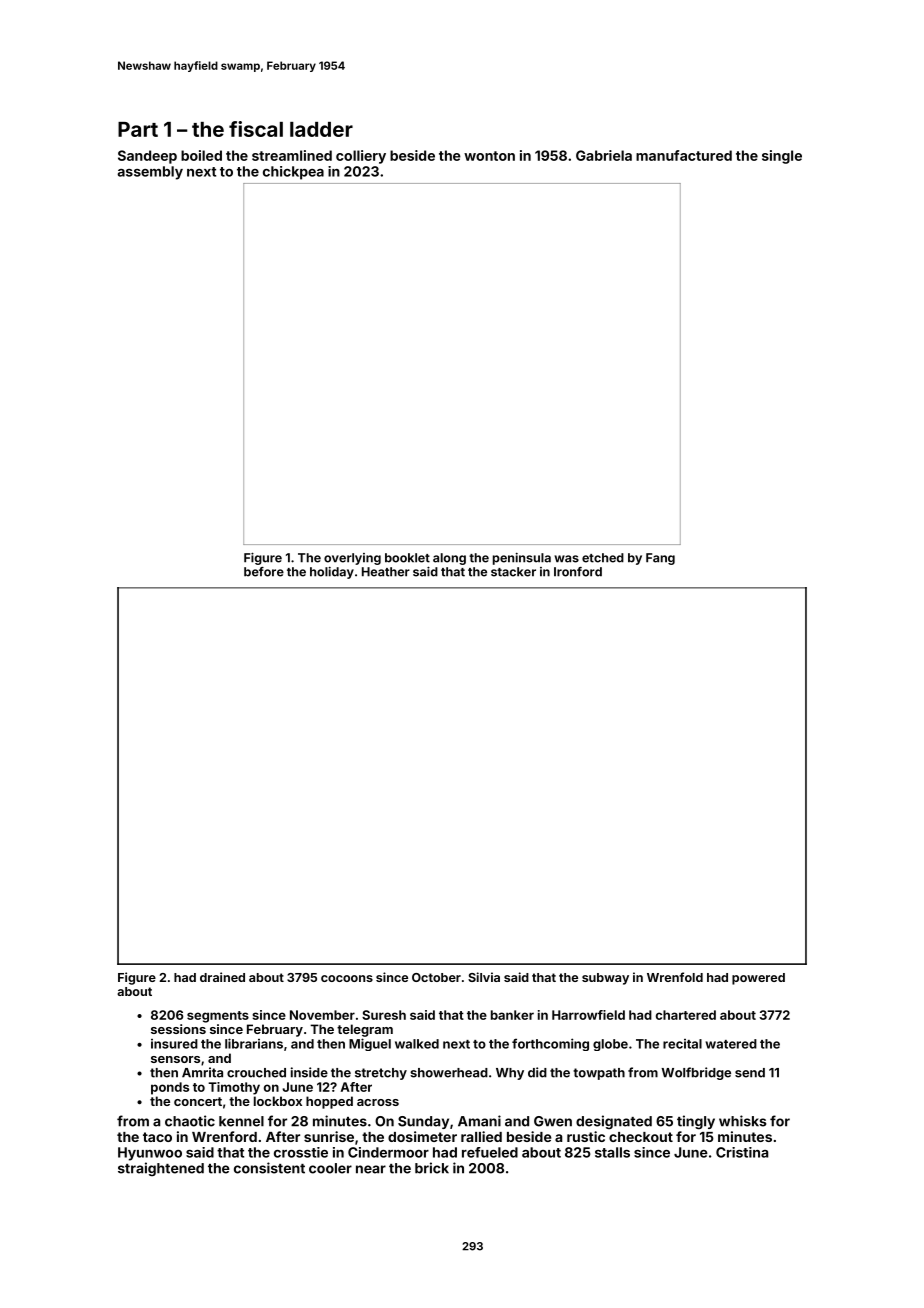 The width and height of the page is (924, 1308). Describe the element at coordinates (660, 559) in the page. I see `Fang` at that location.
